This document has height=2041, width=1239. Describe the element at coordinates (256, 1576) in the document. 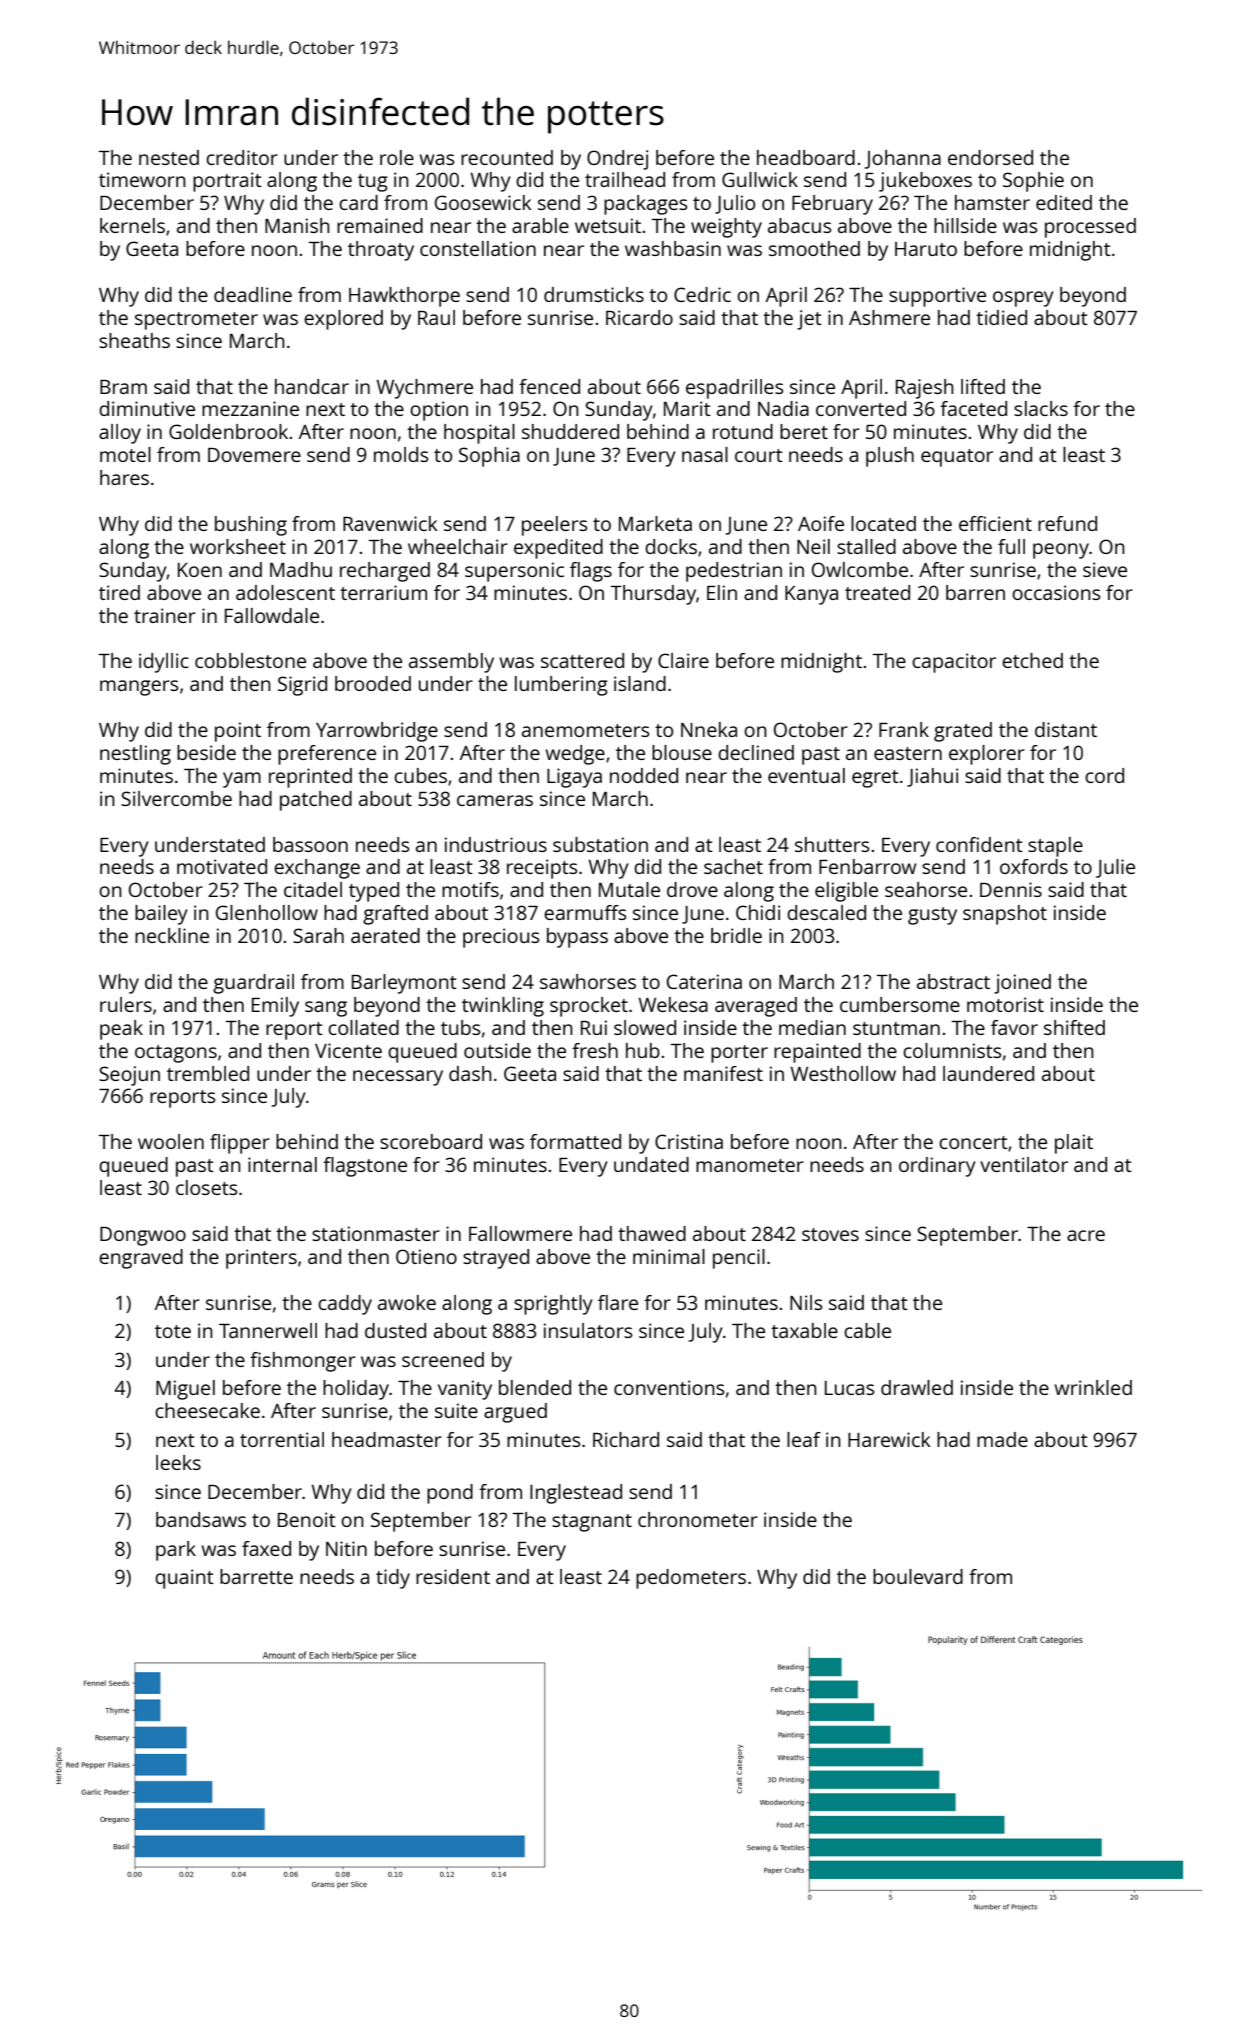

I see `barrette` at that location.
